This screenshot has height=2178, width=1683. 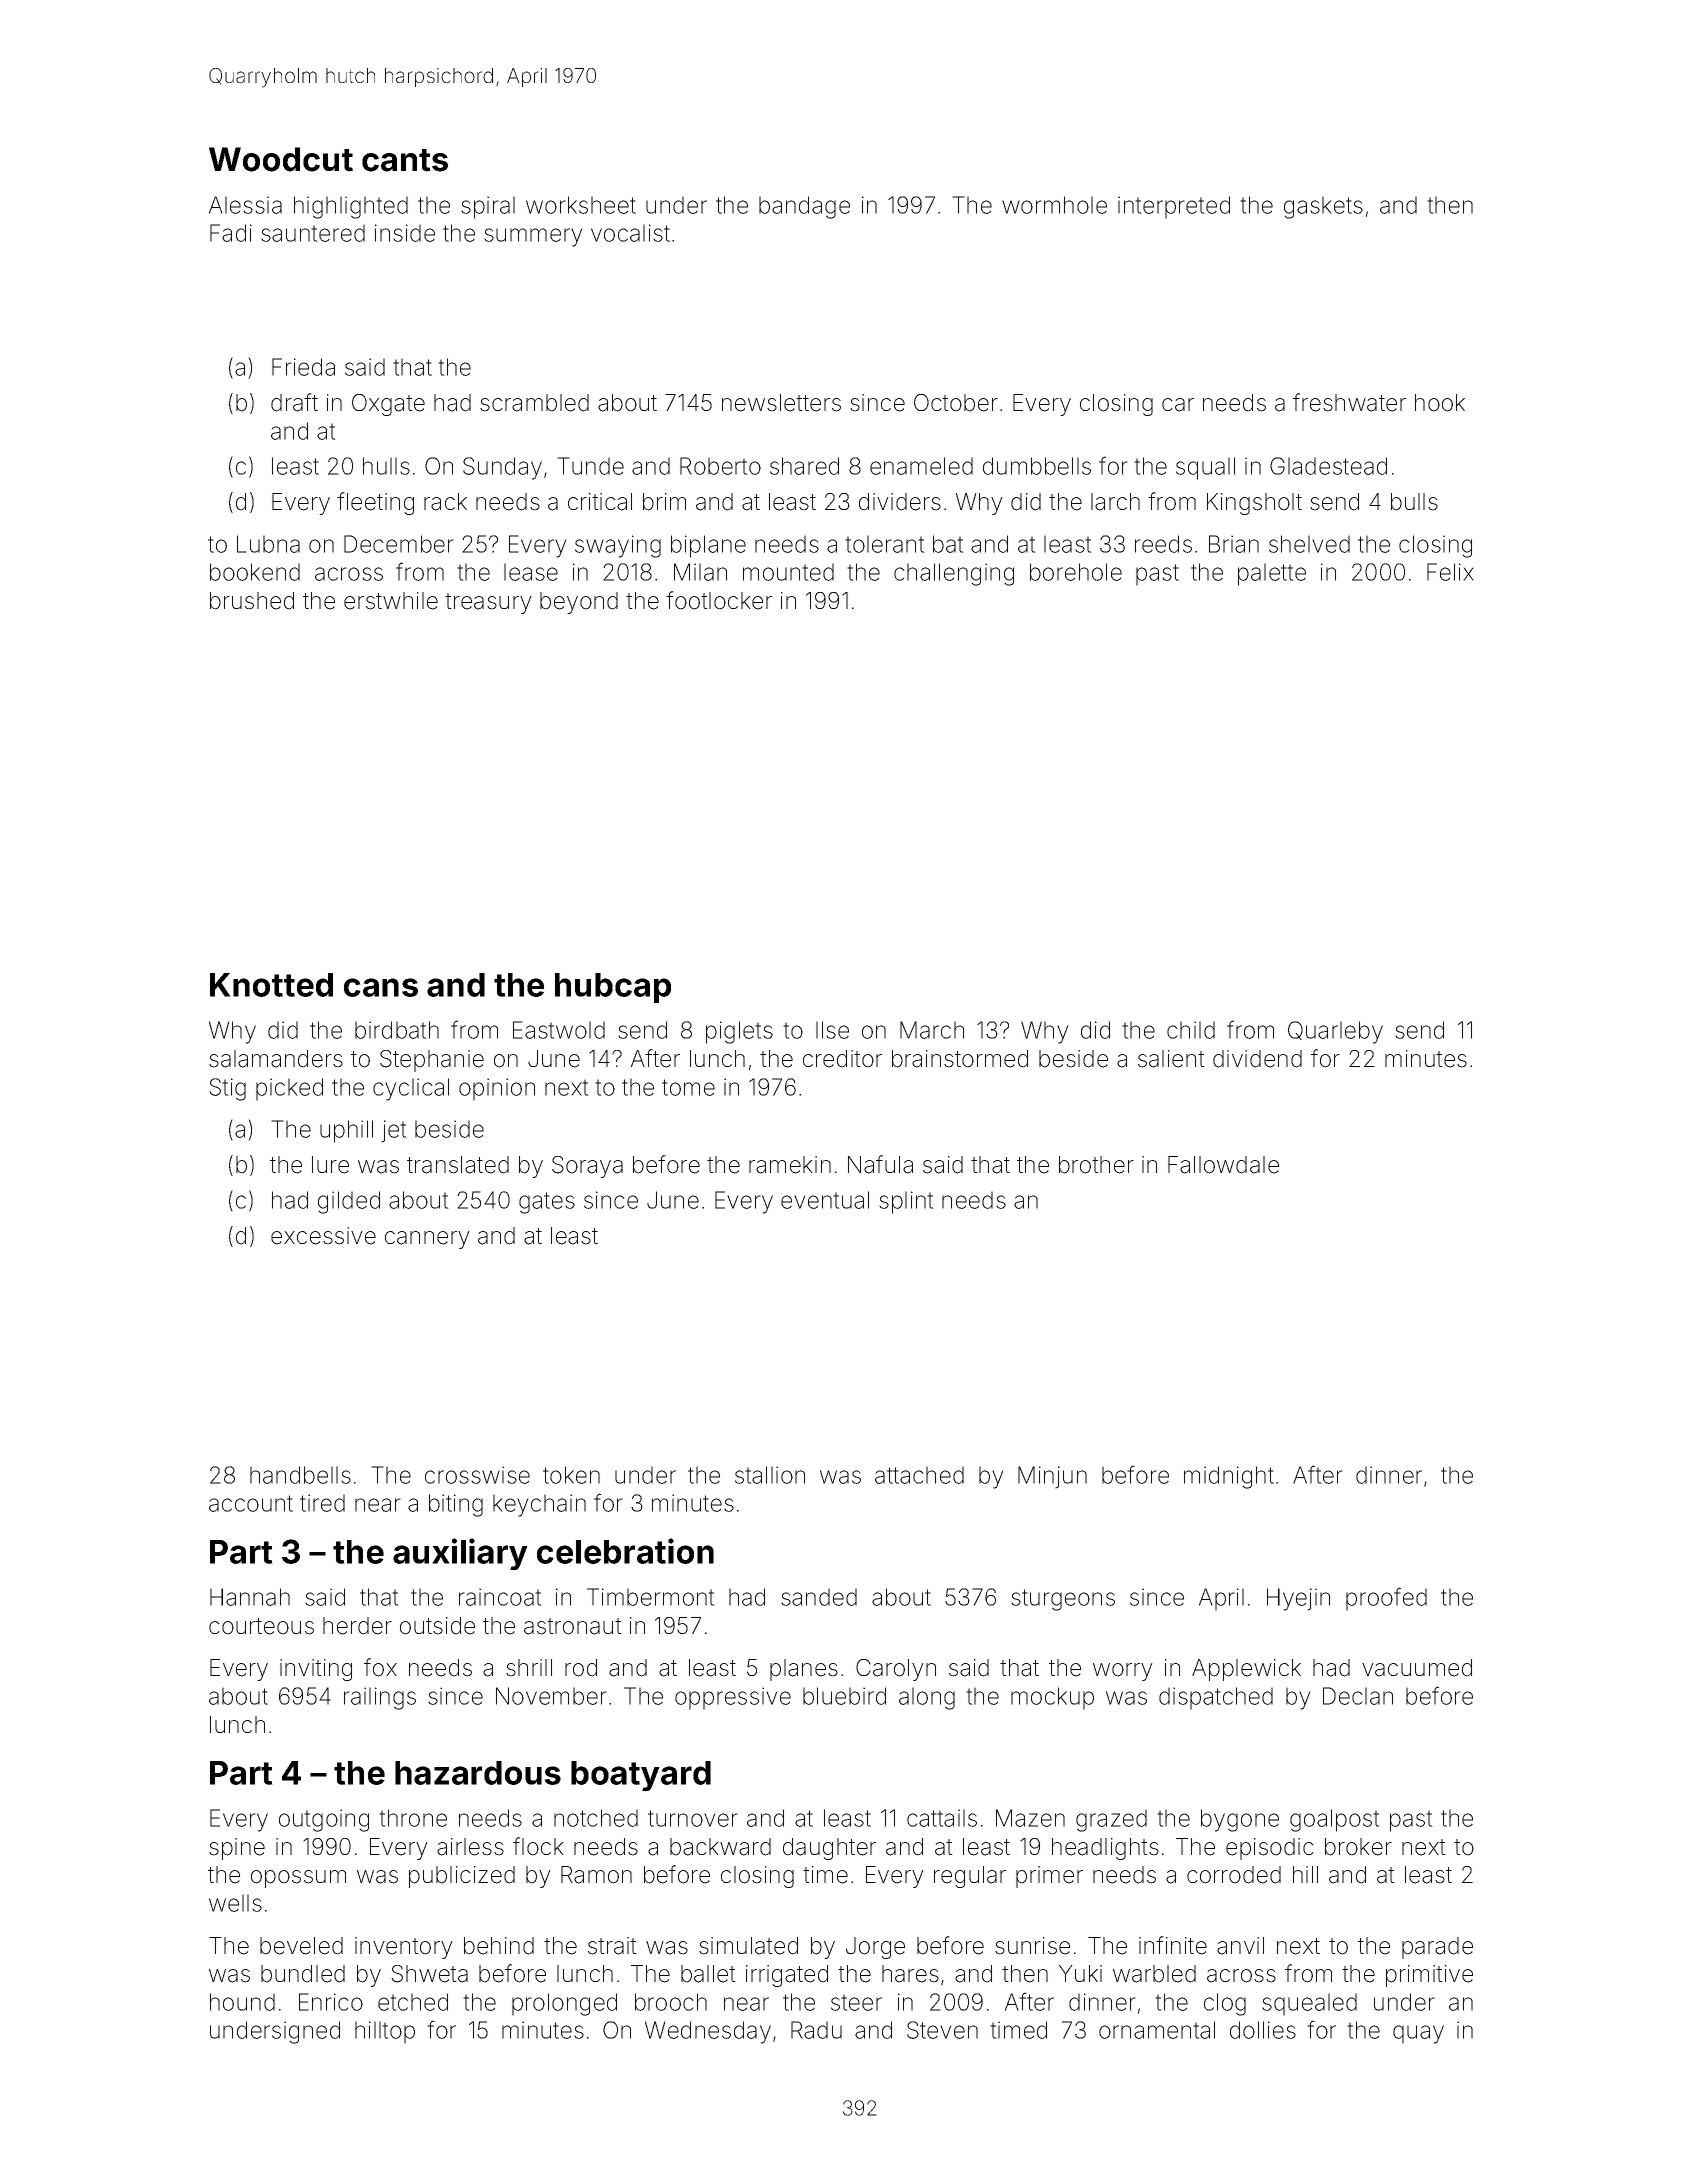 What do you see at coordinates (790, 1165) in the screenshot?
I see `ramekin` at bounding box center [790, 1165].
